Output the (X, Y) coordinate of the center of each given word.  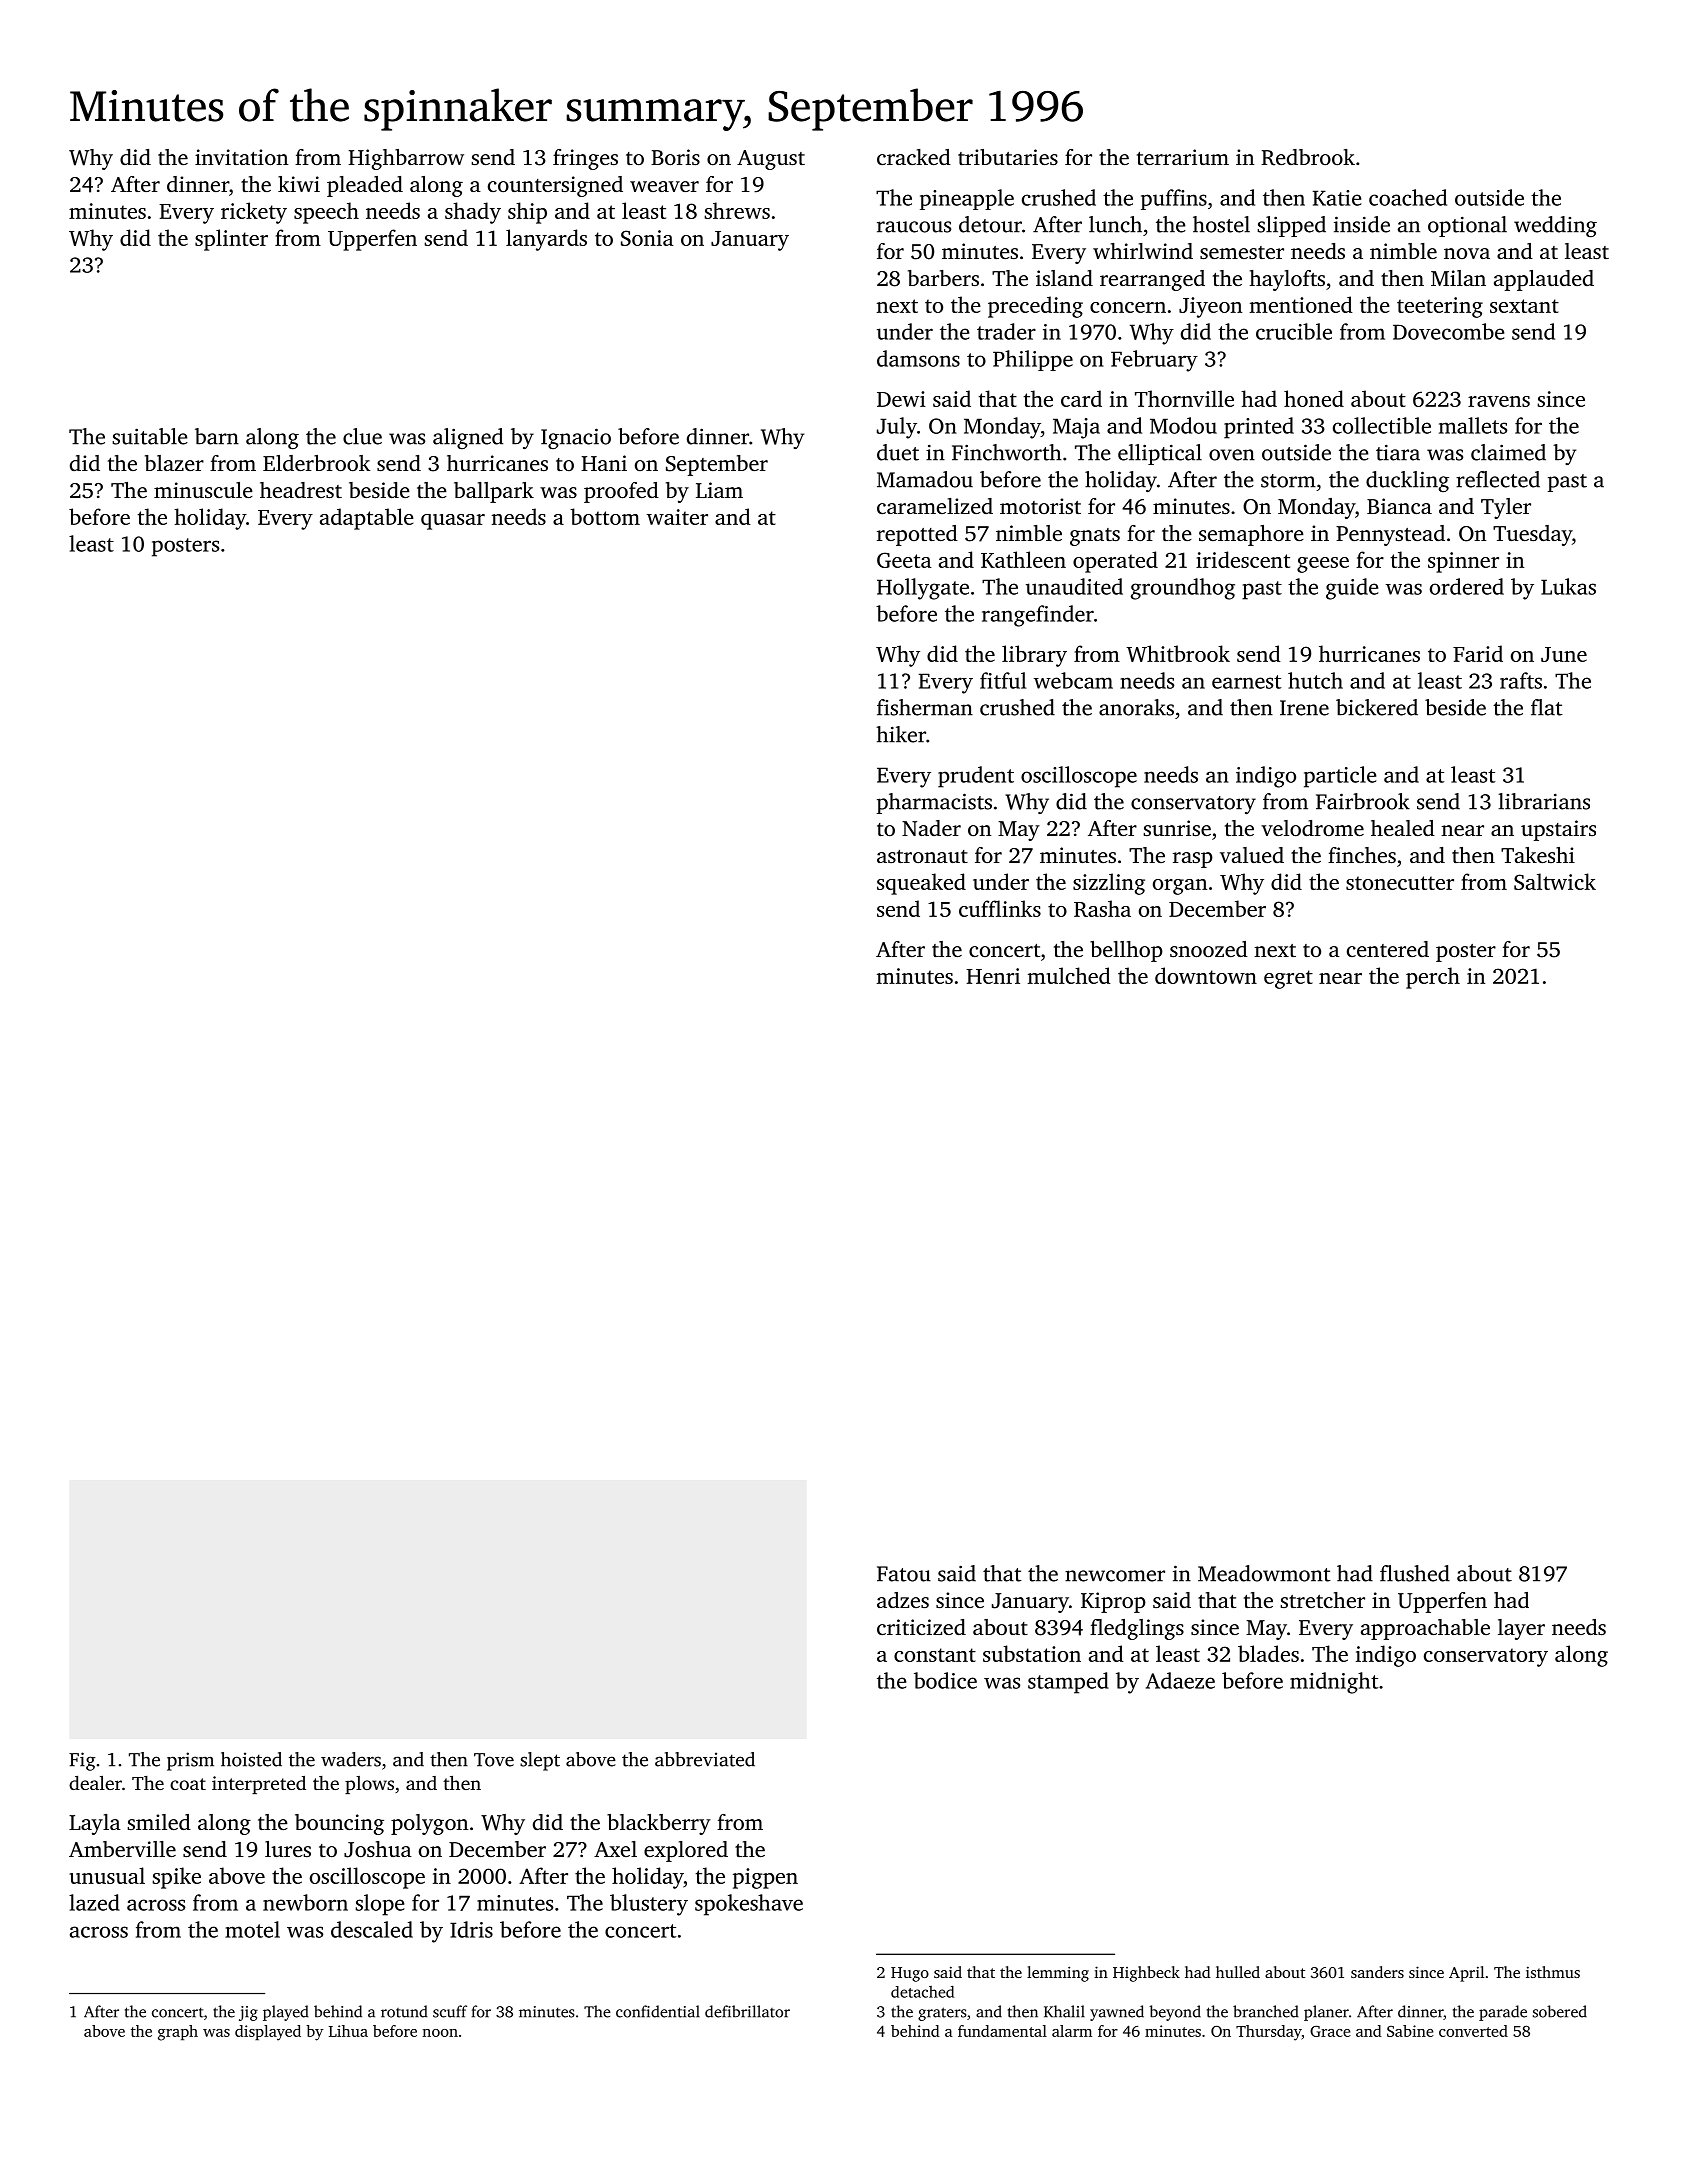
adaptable (367, 519)
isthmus (1553, 1972)
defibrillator (747, 2011)
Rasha (1102, 908)
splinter (231, 240)
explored (686, 1851)
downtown (1206, 975)
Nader (931, 828)
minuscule (203, 490)
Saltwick (1555, 881)
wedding (1555, 227)
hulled (1238, 1972)
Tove (494, 1760)
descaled (372, 1929)
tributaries (1008, 157)
